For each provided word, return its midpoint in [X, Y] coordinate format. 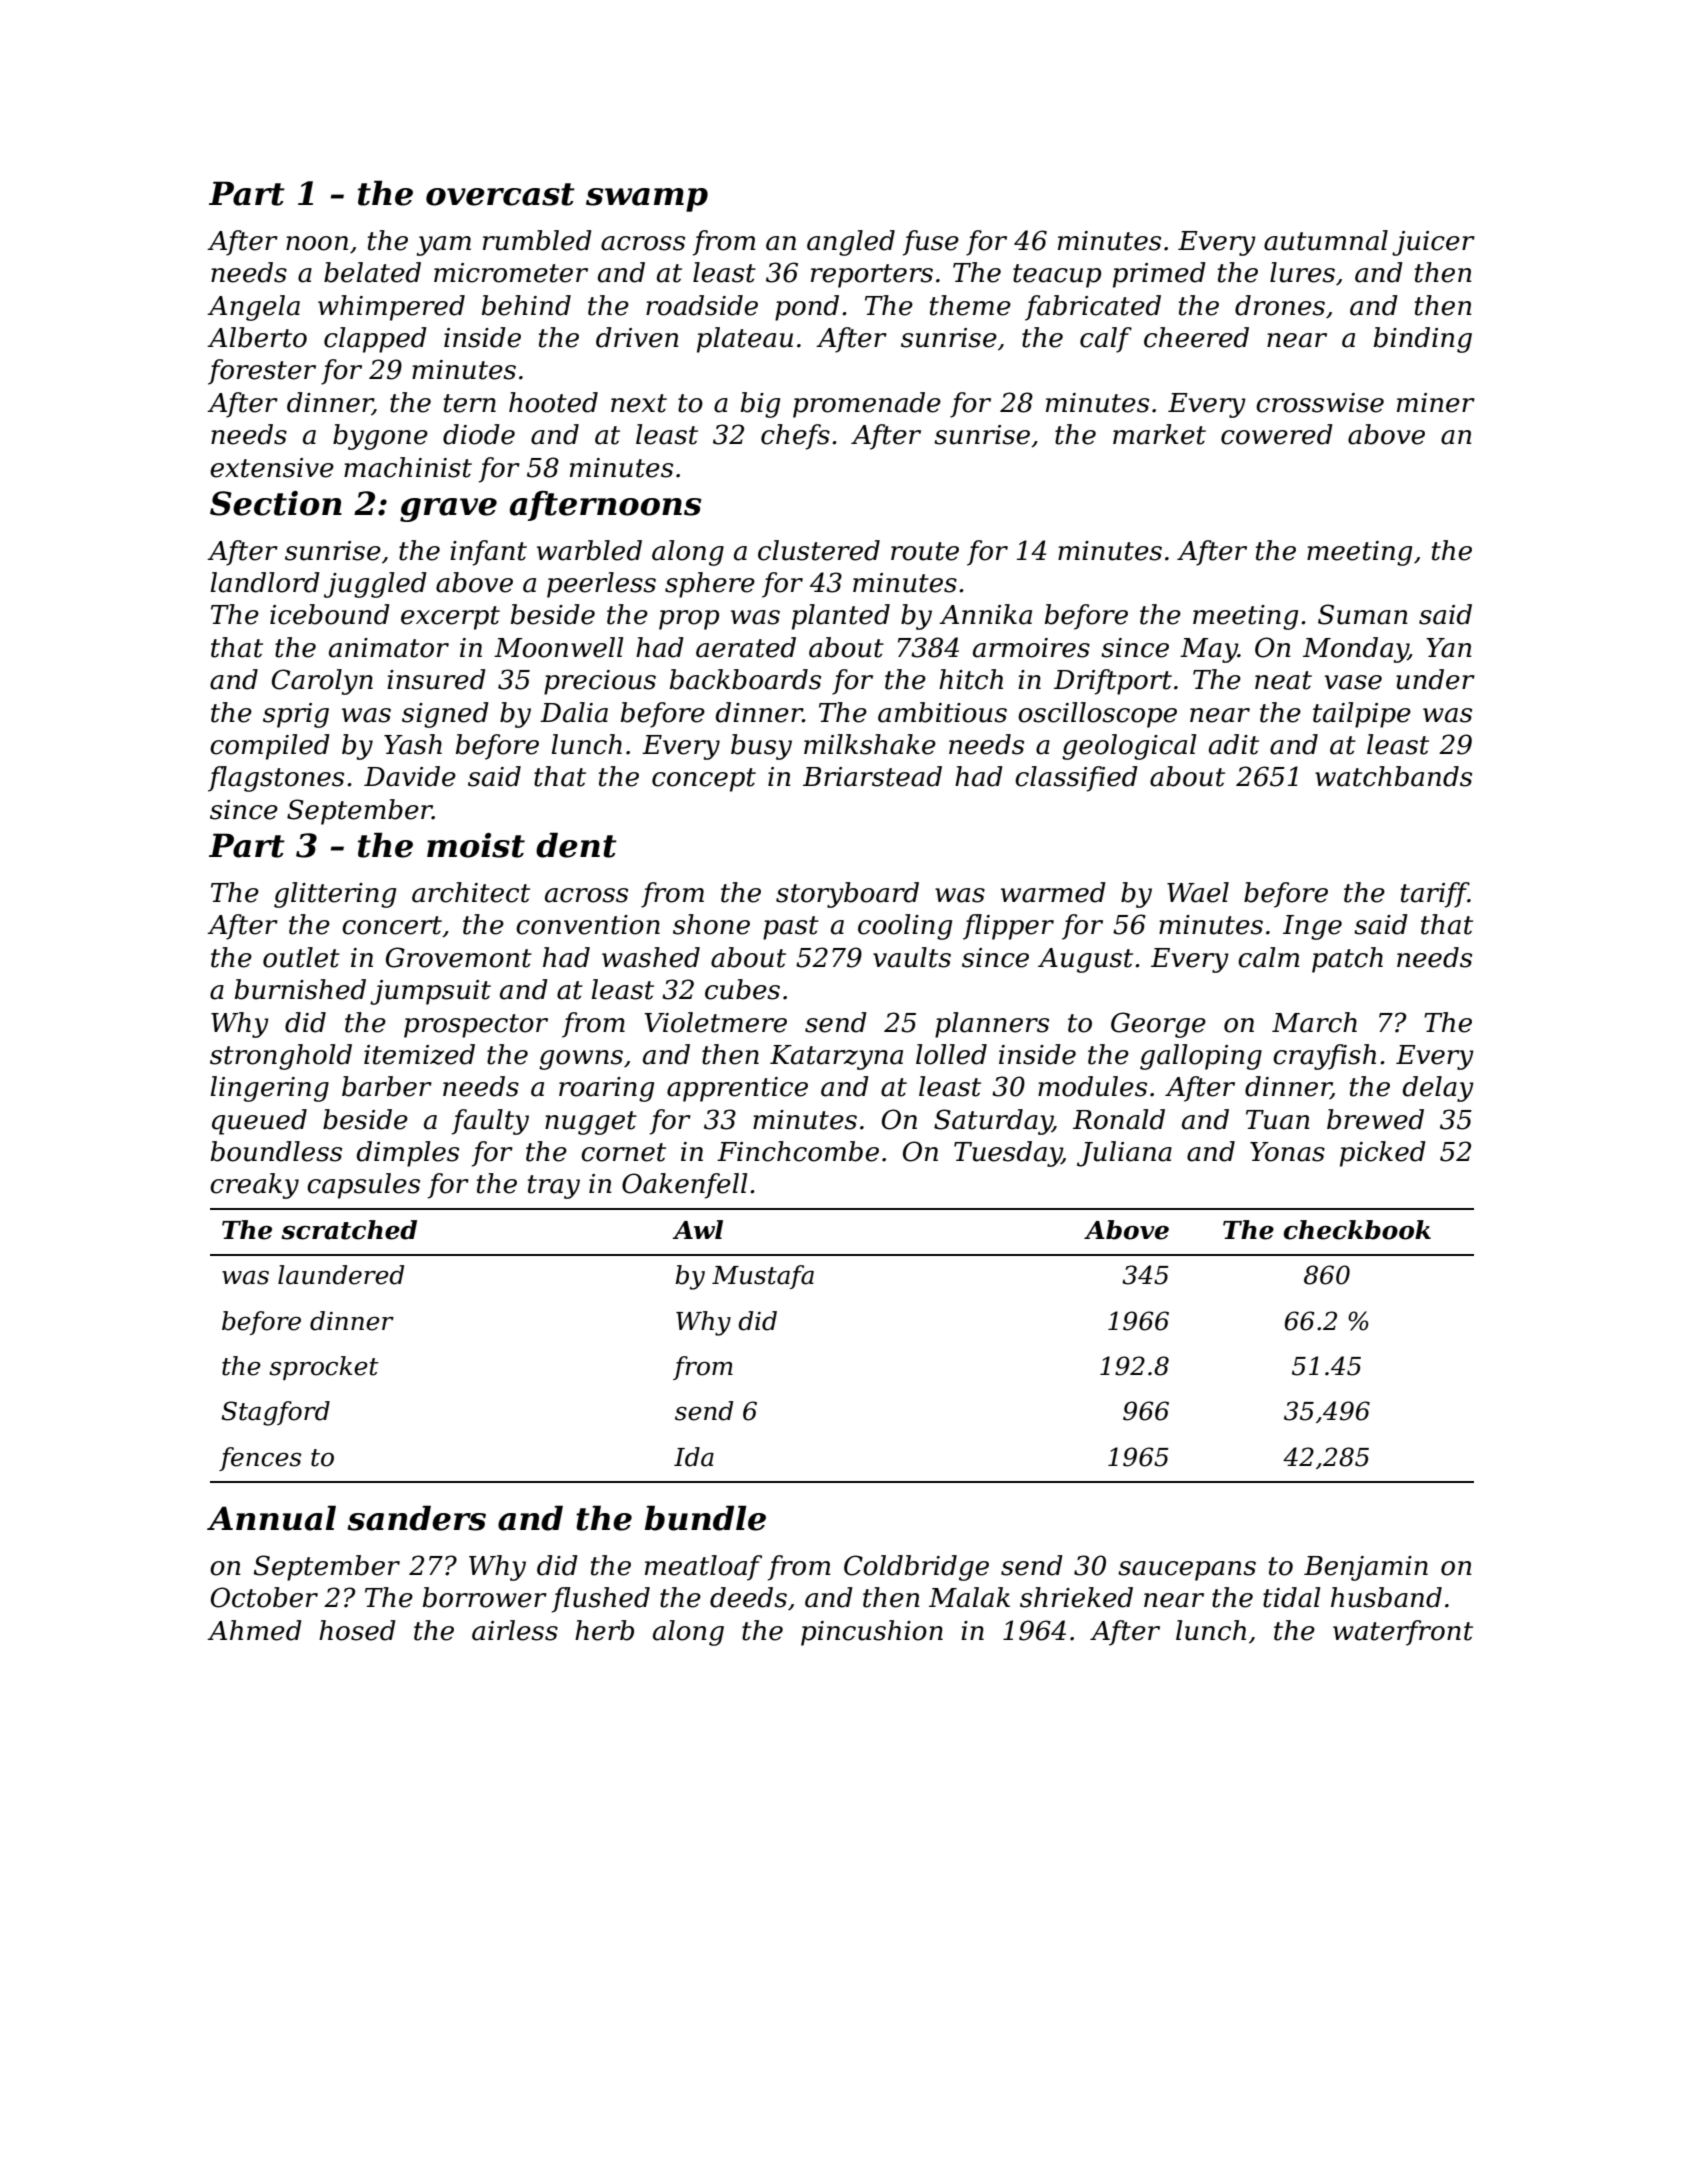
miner [1436, 403]
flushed [601, 1600]
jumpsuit [430, 992]
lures [1302, 272]
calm [1268, 957]
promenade [867, 405]
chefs [795, 437]
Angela [253, 308]
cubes [742, 989]
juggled [375, 585]
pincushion [872, 1633]
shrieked [1076, 1597]
